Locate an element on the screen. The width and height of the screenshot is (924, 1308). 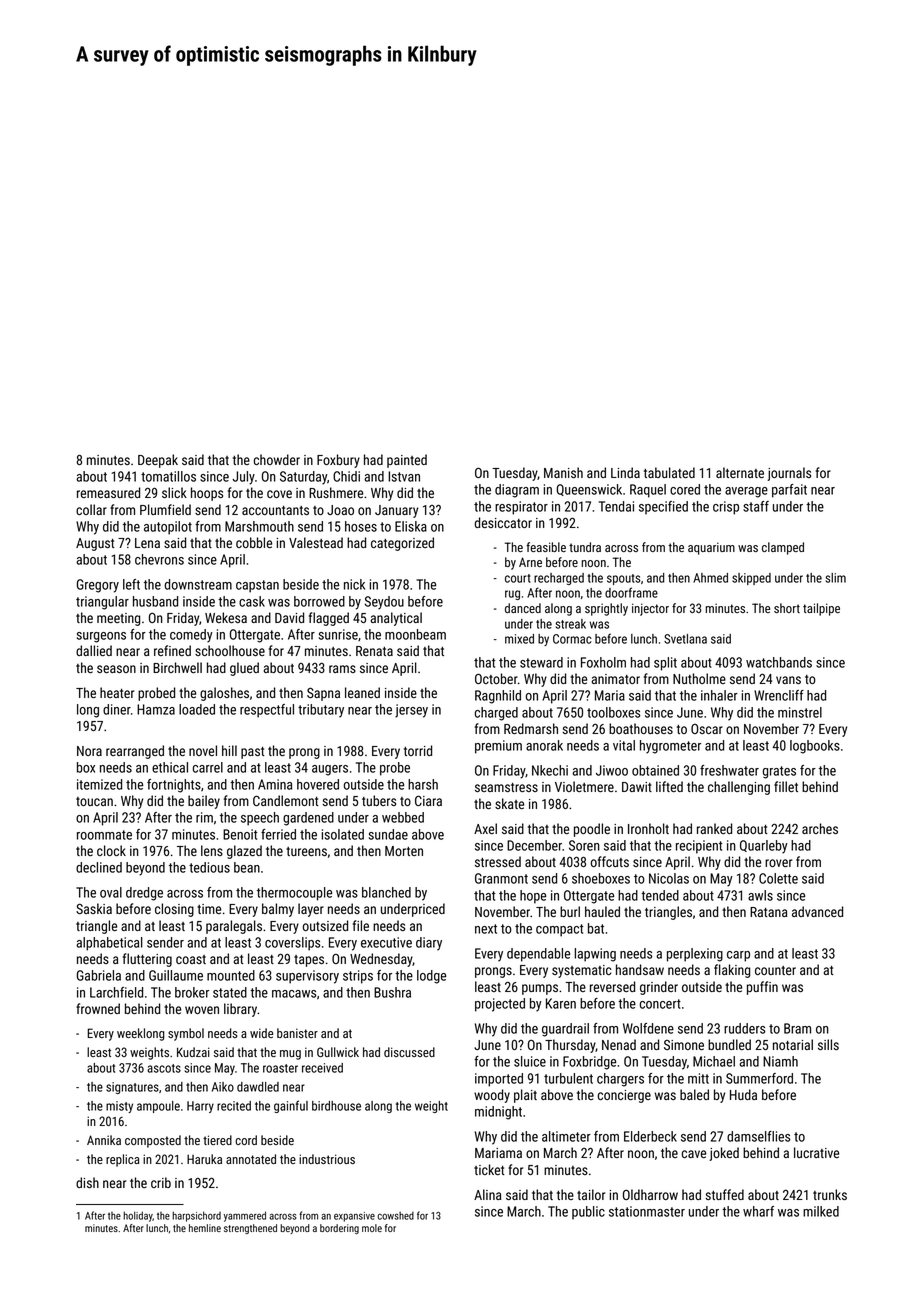
awls is located at coordinates (760, 895).
